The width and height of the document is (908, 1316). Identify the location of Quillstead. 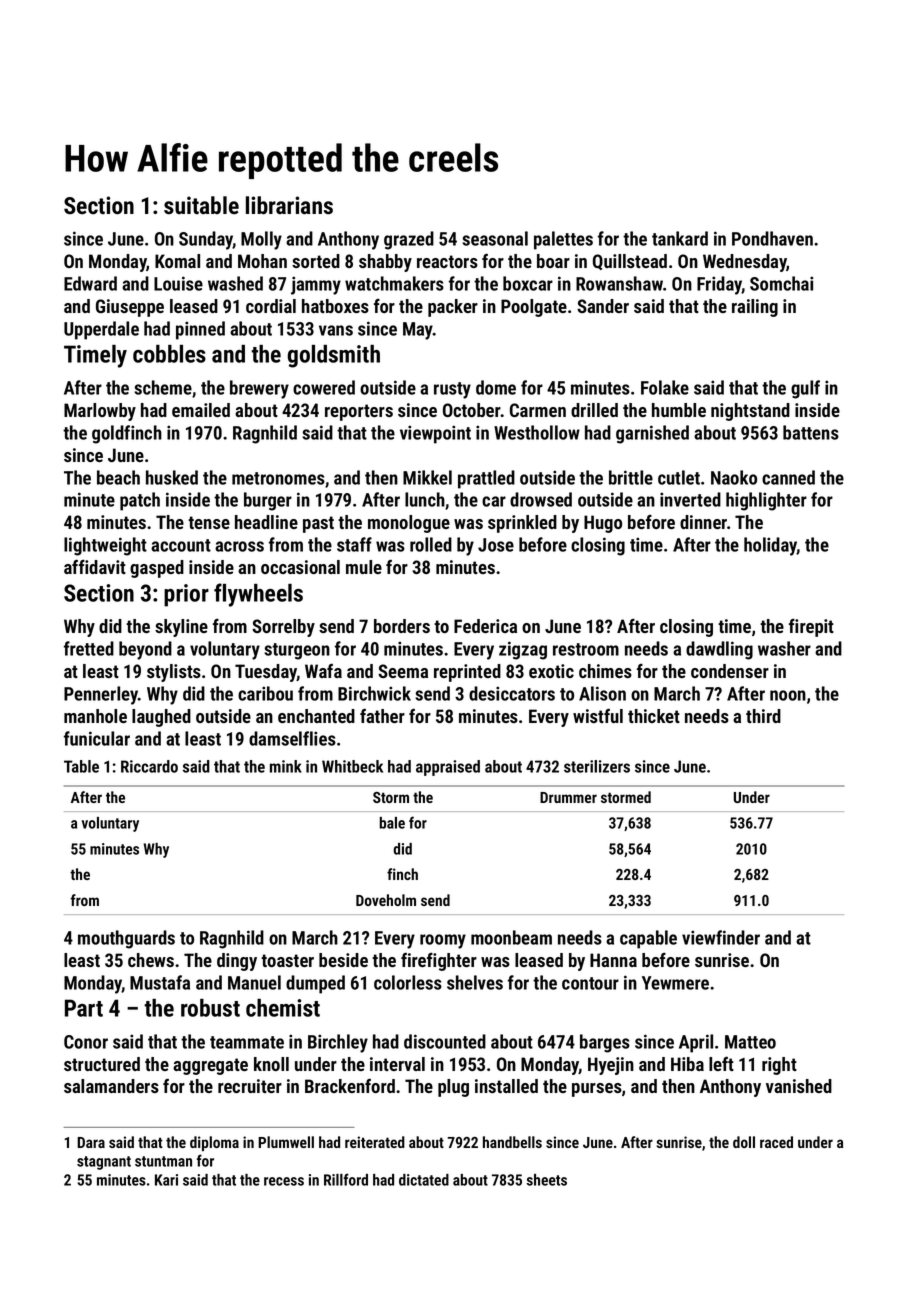
(630, 262).
